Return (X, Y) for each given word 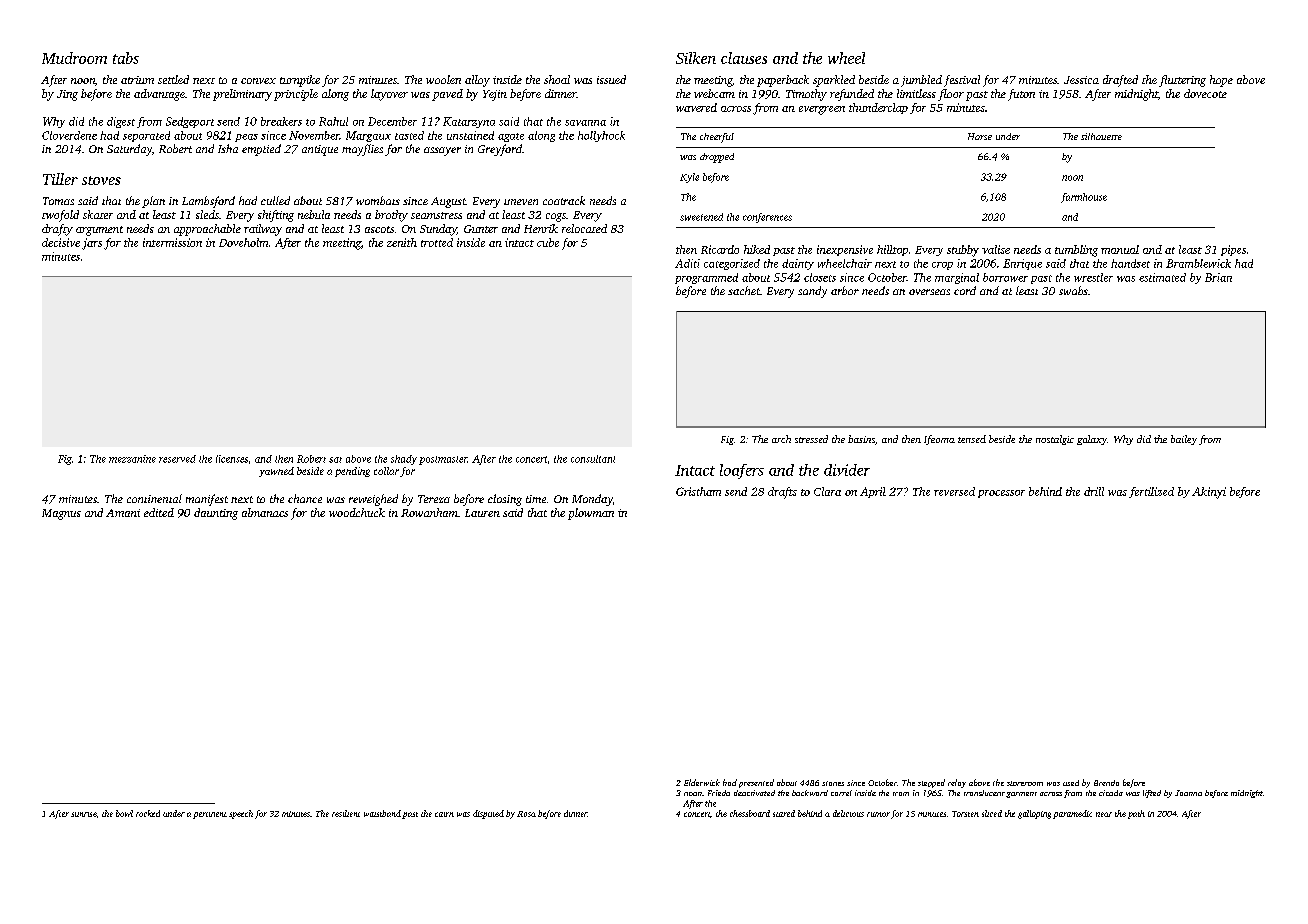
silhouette (1101, 136)
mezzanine (132, 459)
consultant (593, 459)
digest (121, 122)
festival (962, 81)
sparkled (834, 81)
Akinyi (1209, 493)
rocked (148, 813)
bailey (1184, 440)
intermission (172, 242)
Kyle (689, 178)
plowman (591, 514)
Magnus (61, 514)
